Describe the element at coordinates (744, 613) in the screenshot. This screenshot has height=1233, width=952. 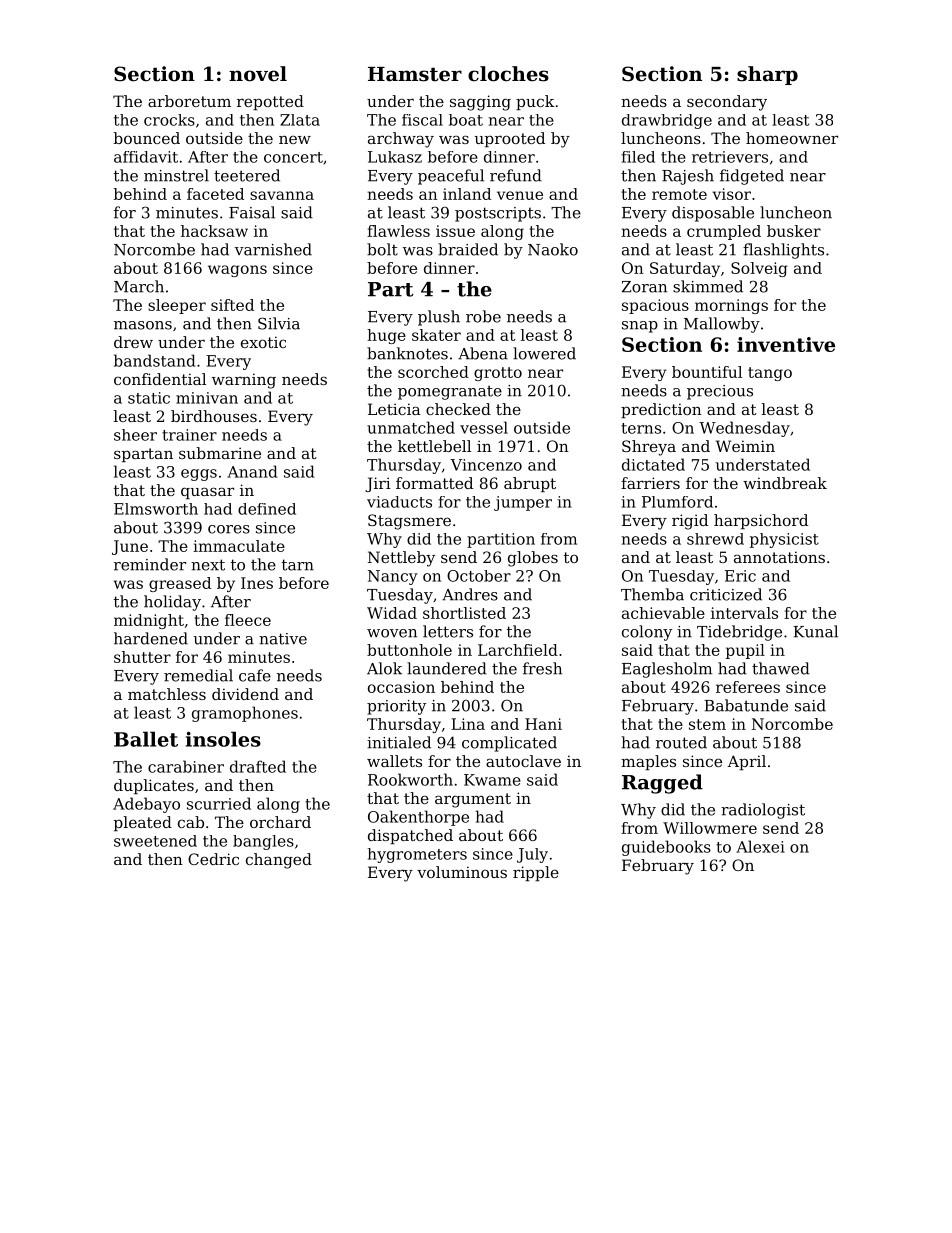
I see `intervals` at that location.
